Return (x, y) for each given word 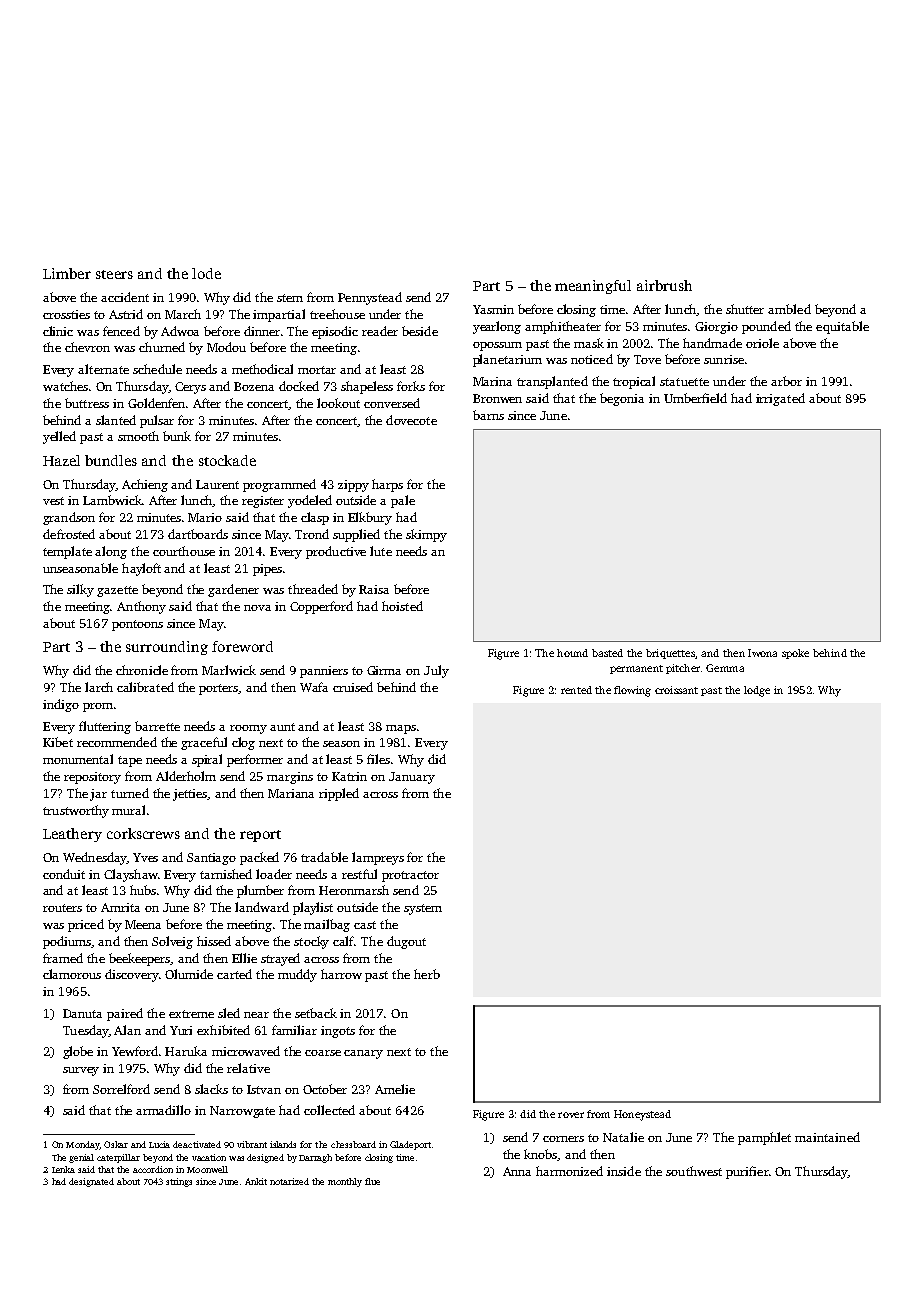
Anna (517, 1171)
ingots (338, 1032)
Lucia (159, 1144)
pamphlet (764, 1138)
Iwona (762, 653)
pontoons (137, 625)
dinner (262, 331)
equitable (842, 327)
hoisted (402, 606)
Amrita (120, 907)
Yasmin (493, 309)
